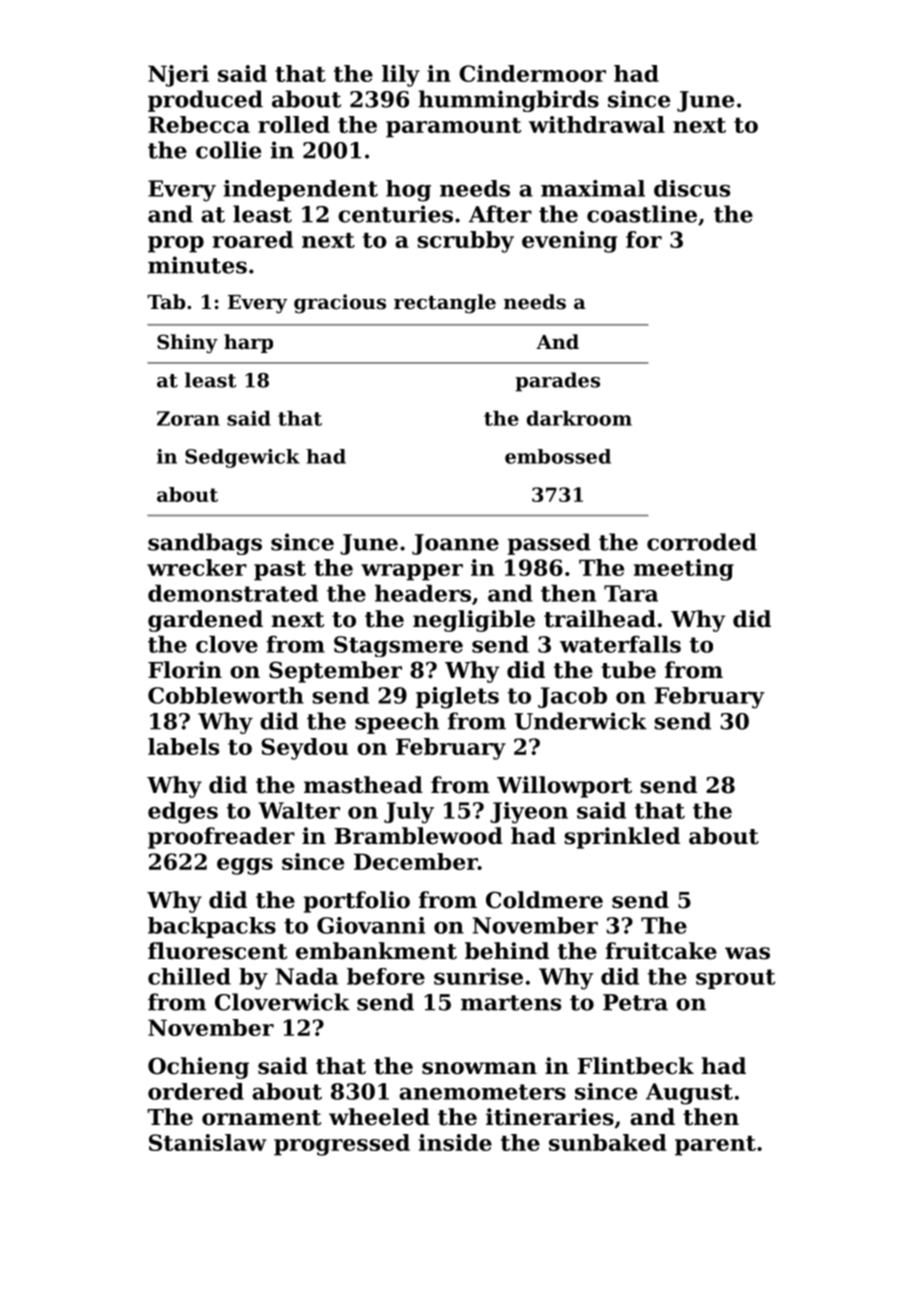 Image resolution: width=924 pixels, height=1311 pixels. I want to click on evening, so click(570, 242).
